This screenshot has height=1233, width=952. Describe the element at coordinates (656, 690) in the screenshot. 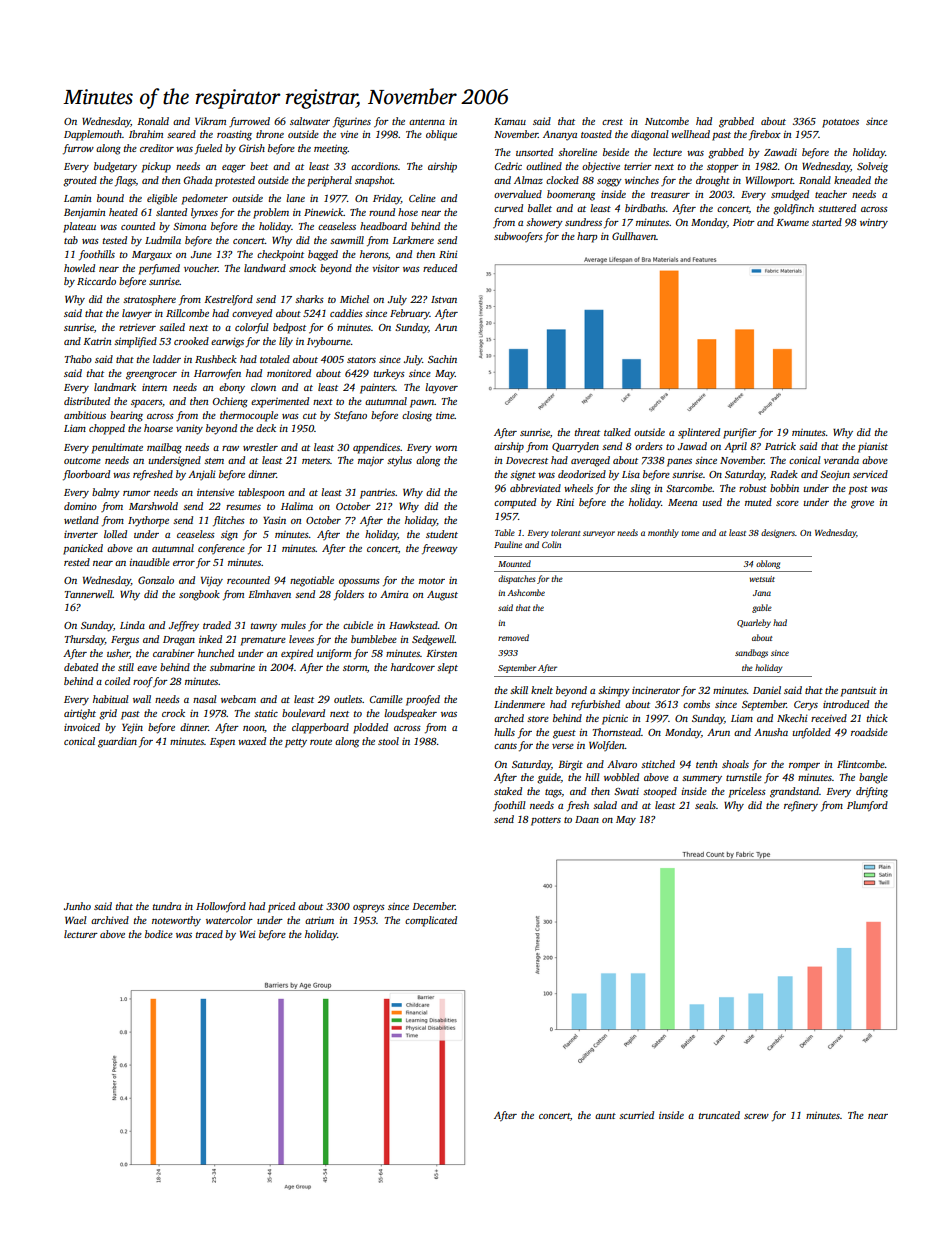

I see `incinerator` at that location.
